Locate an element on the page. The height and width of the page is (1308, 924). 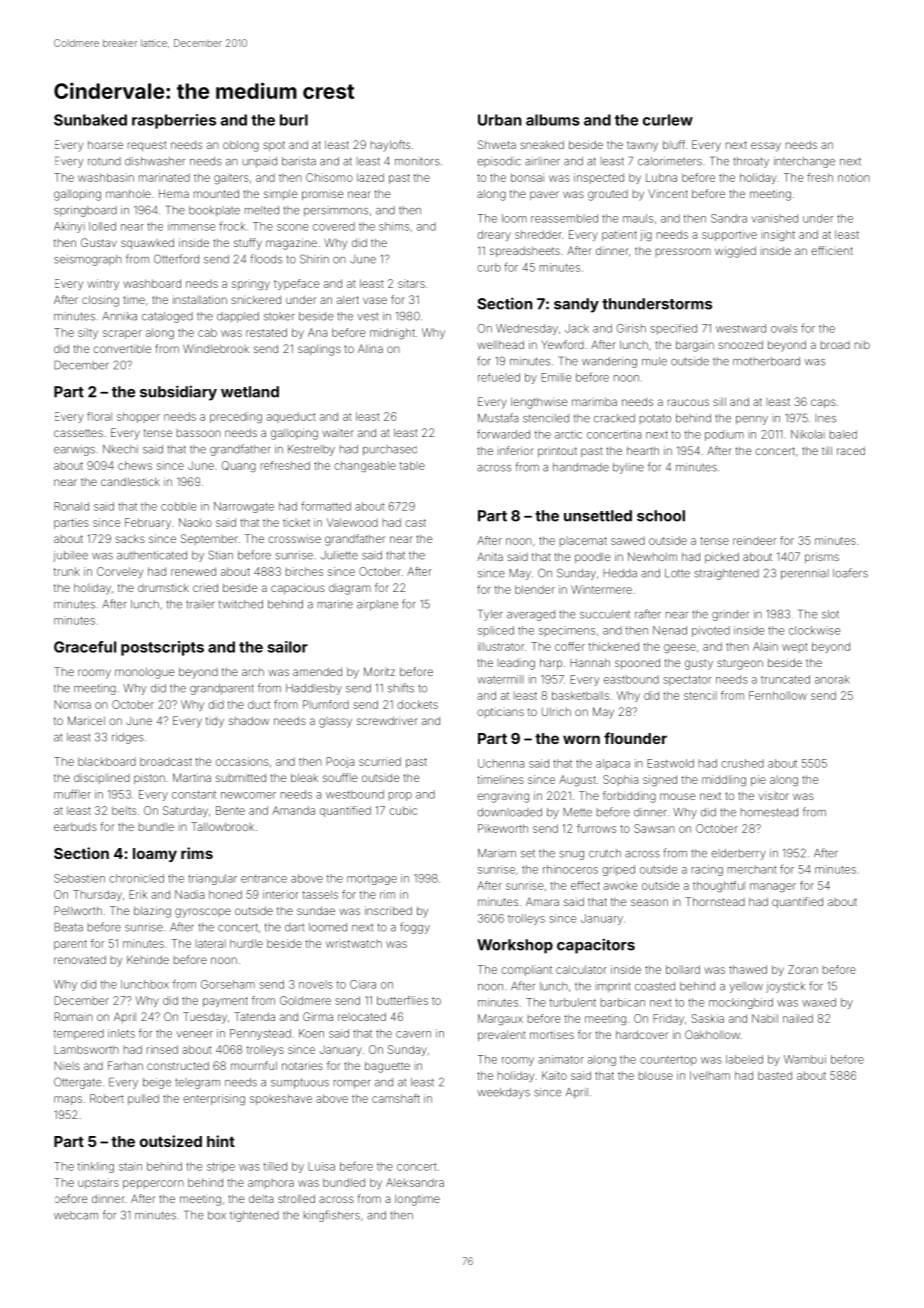
weekdays is located at coordinates (503, 1093).
